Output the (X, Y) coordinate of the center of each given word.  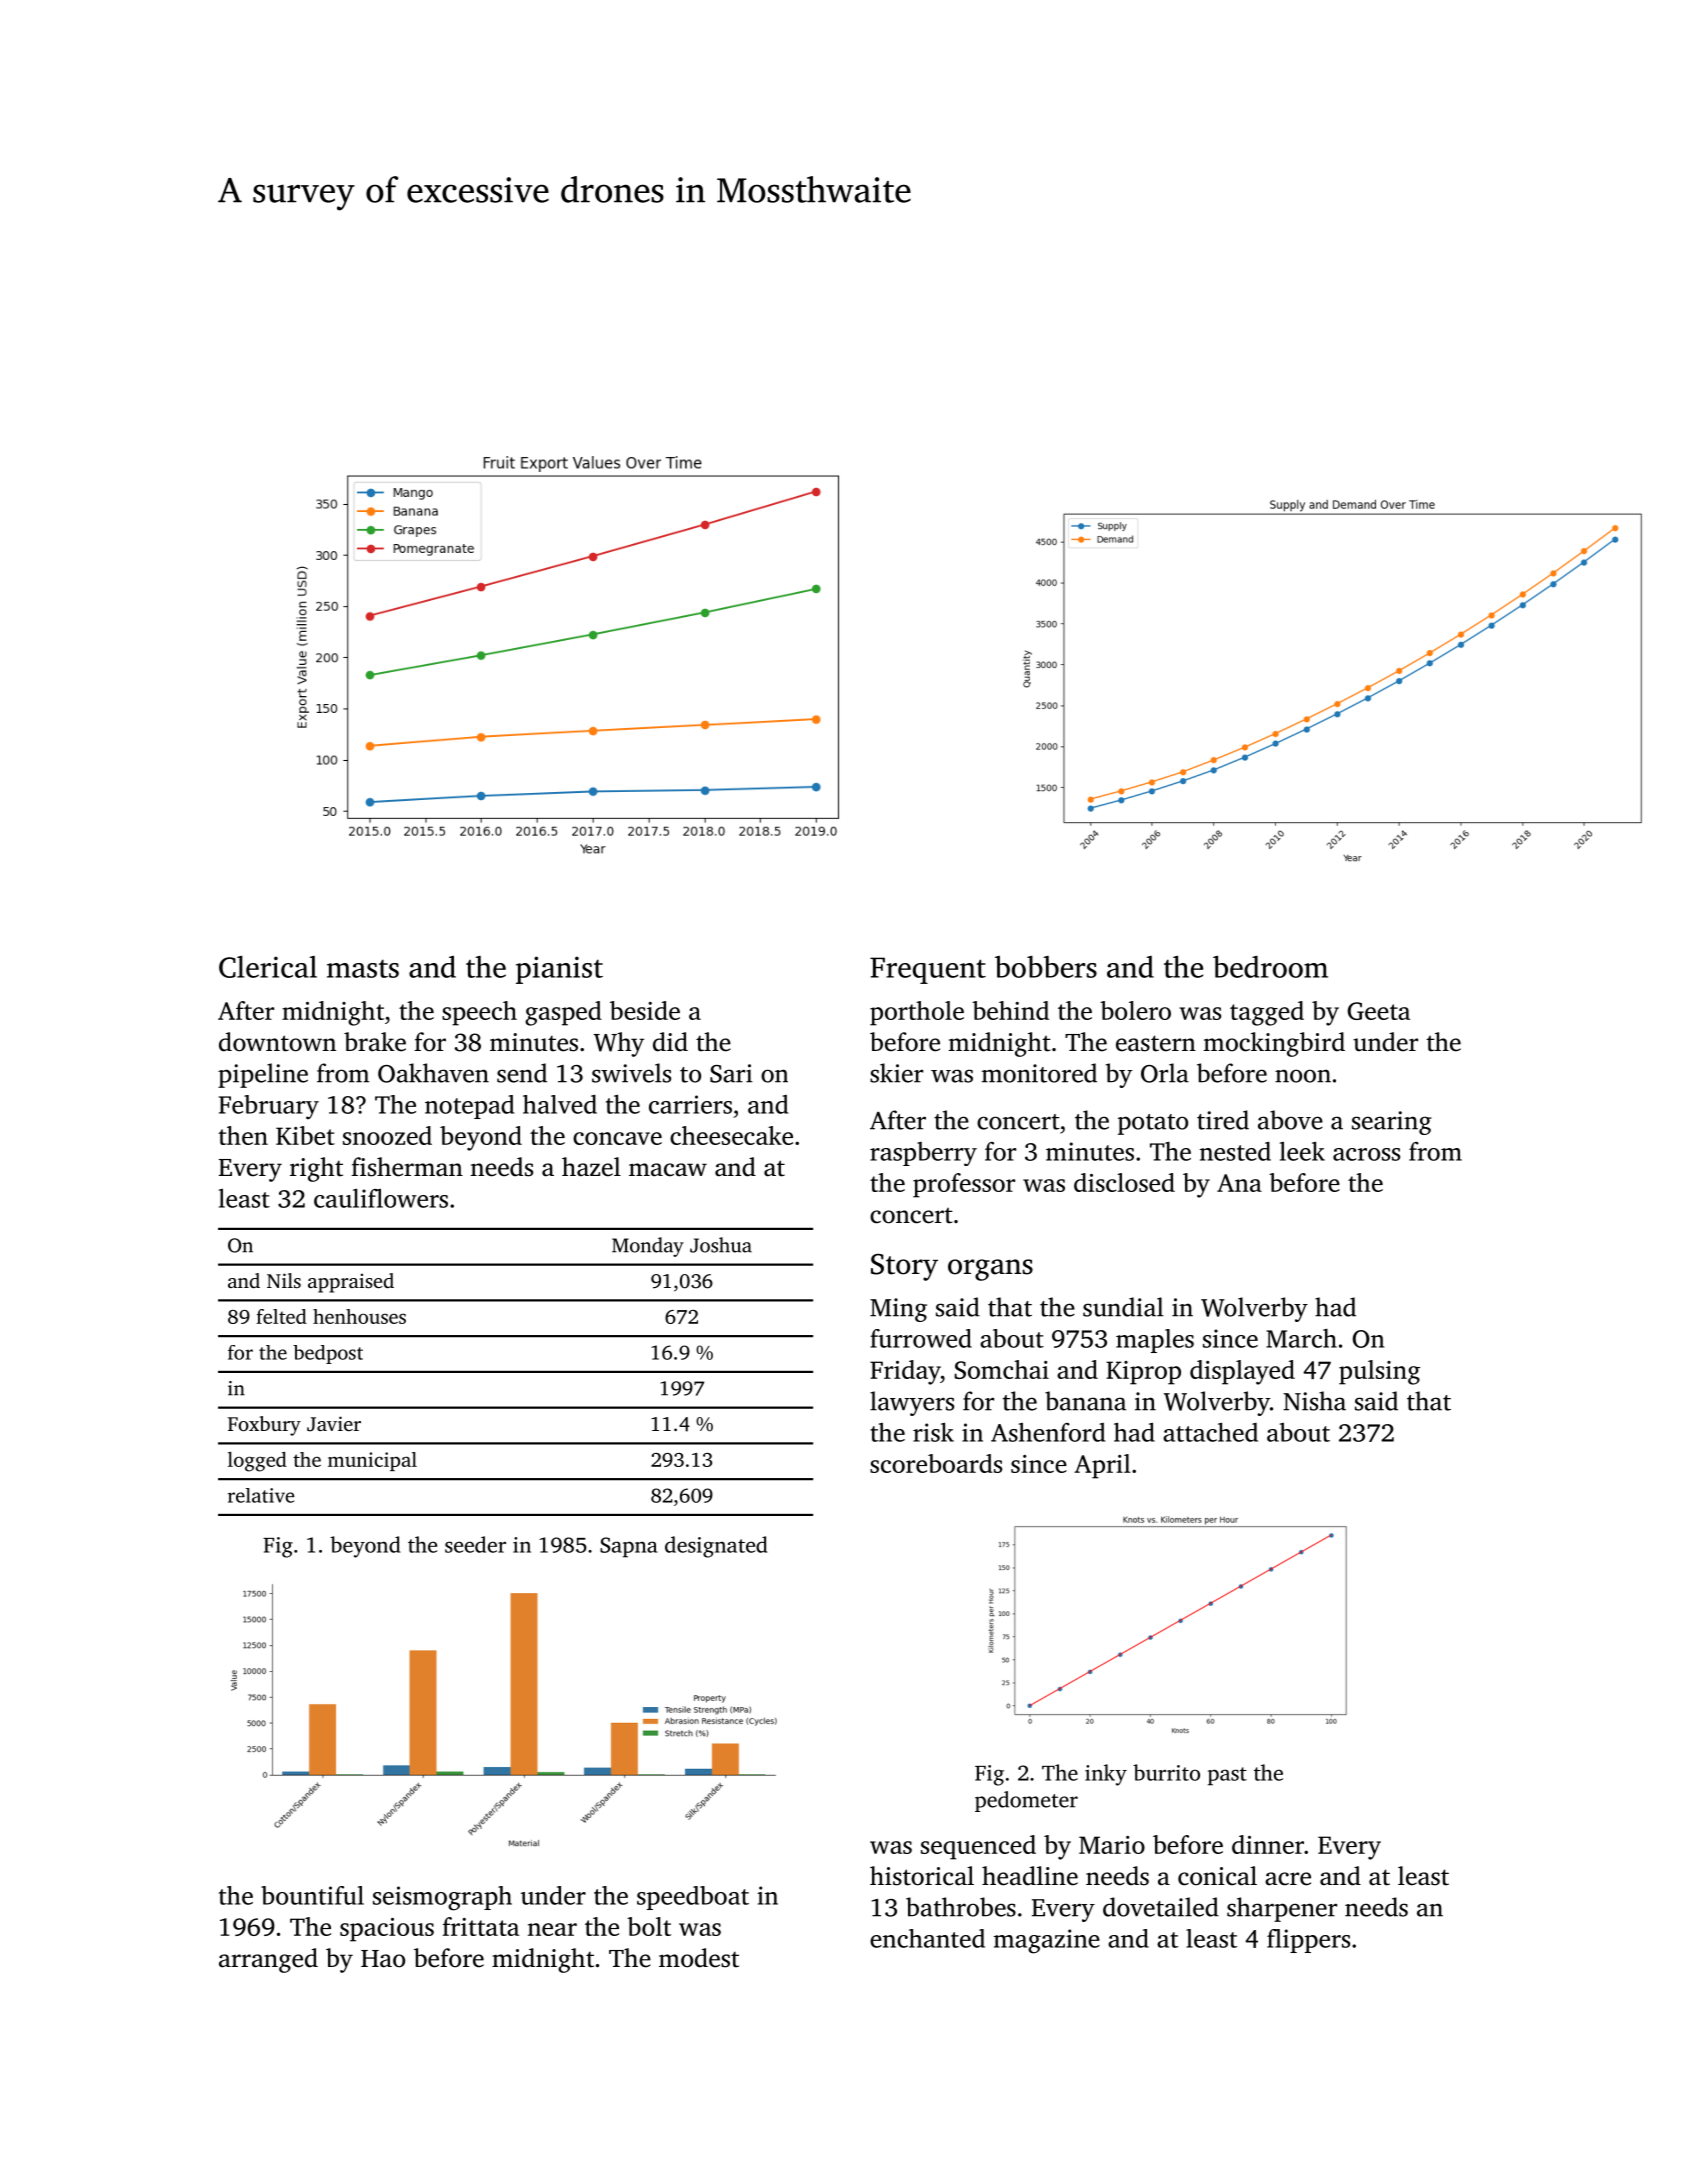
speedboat (693, 1898)
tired (1223, 1120)
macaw (668, 1170)
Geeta (1379, 1011)
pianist (559, 970)
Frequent (928, 970)
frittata (481, 1926)
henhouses (359, 1316)
